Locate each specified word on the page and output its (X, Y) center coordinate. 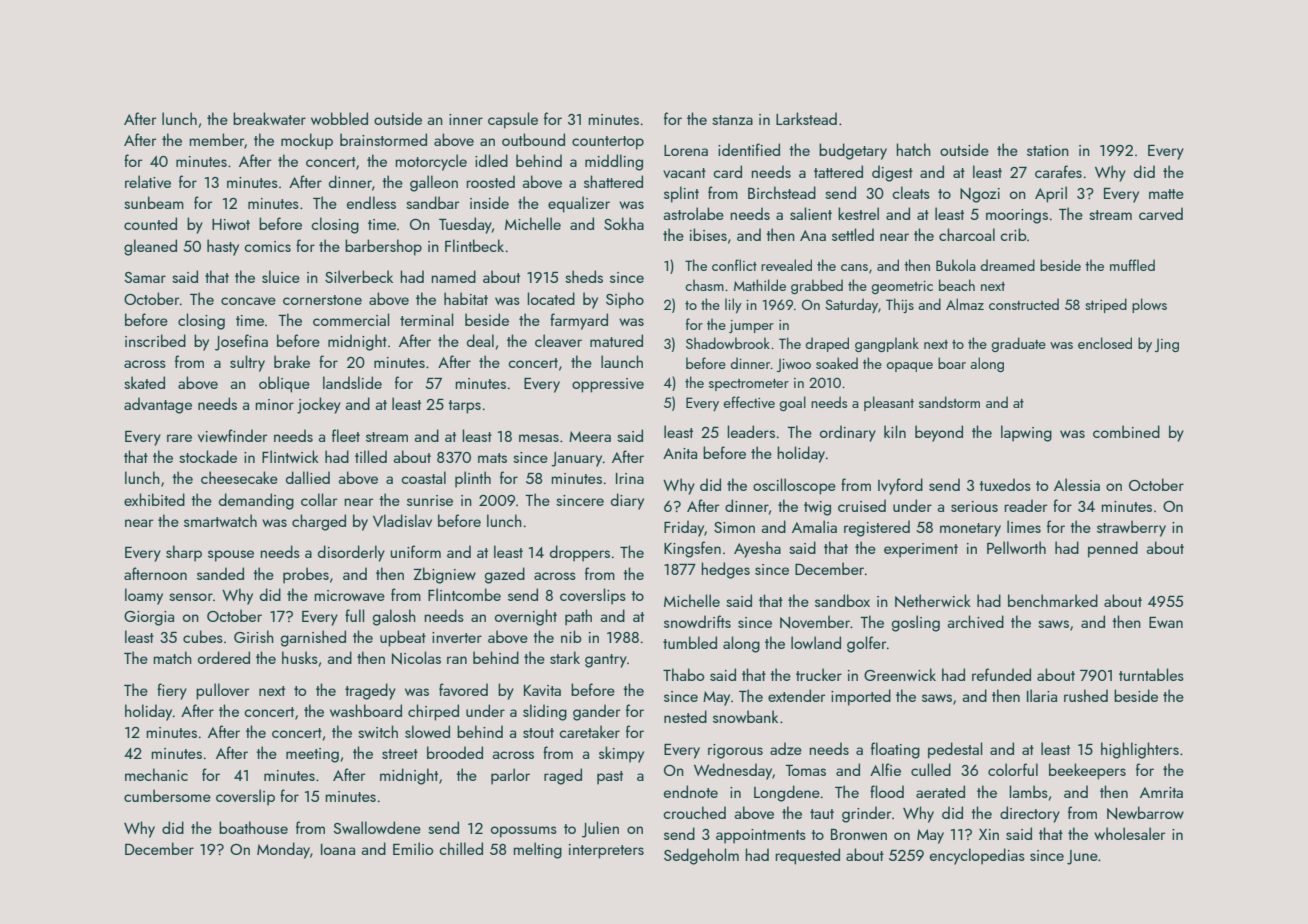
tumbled (690, 642)
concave (248, 301)
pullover (222, 691)
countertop (608, 143)
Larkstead (806, 118)
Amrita (1161, 792)
